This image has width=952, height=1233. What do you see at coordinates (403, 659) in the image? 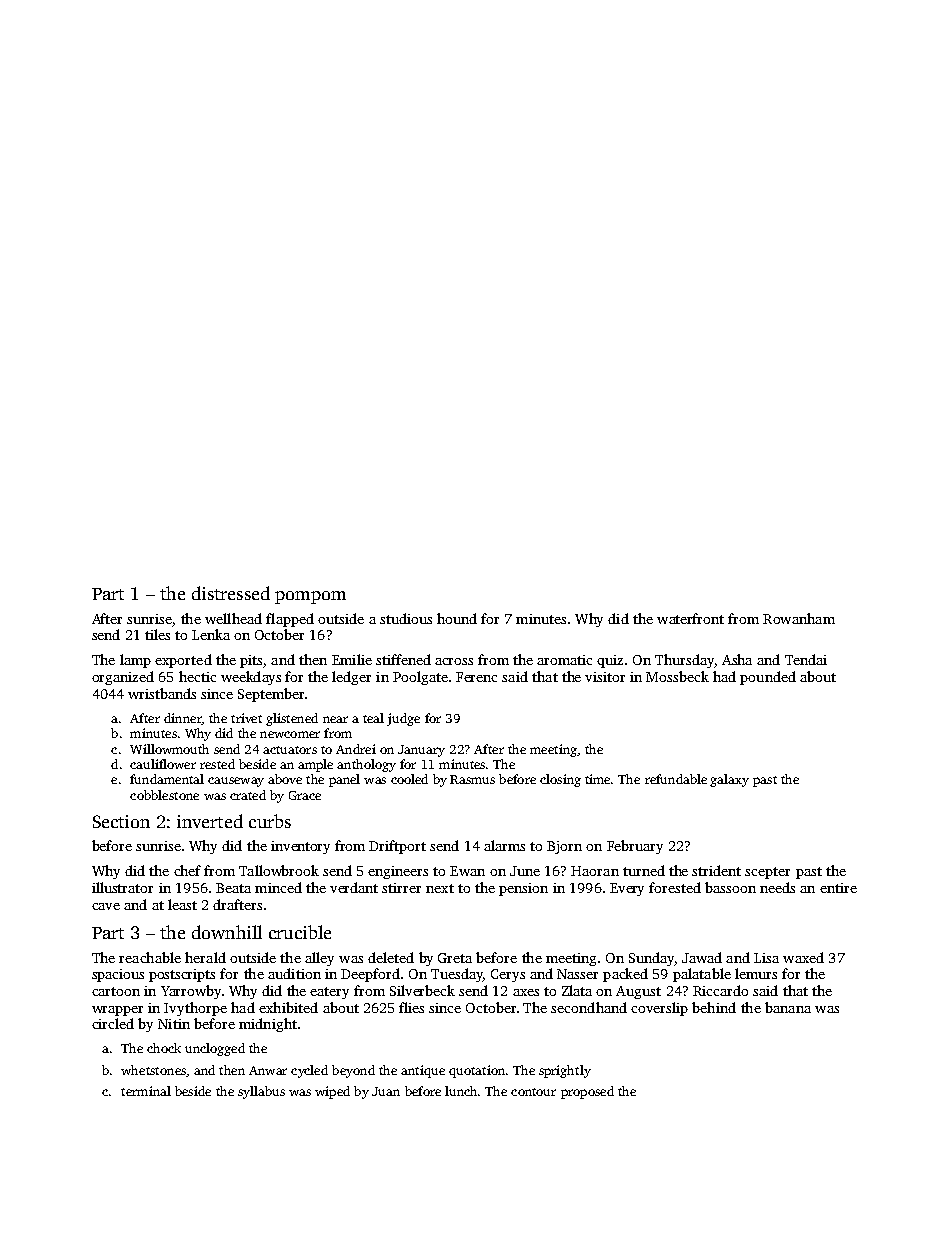
I see `stiffened` at bounding box center [403, 659].
